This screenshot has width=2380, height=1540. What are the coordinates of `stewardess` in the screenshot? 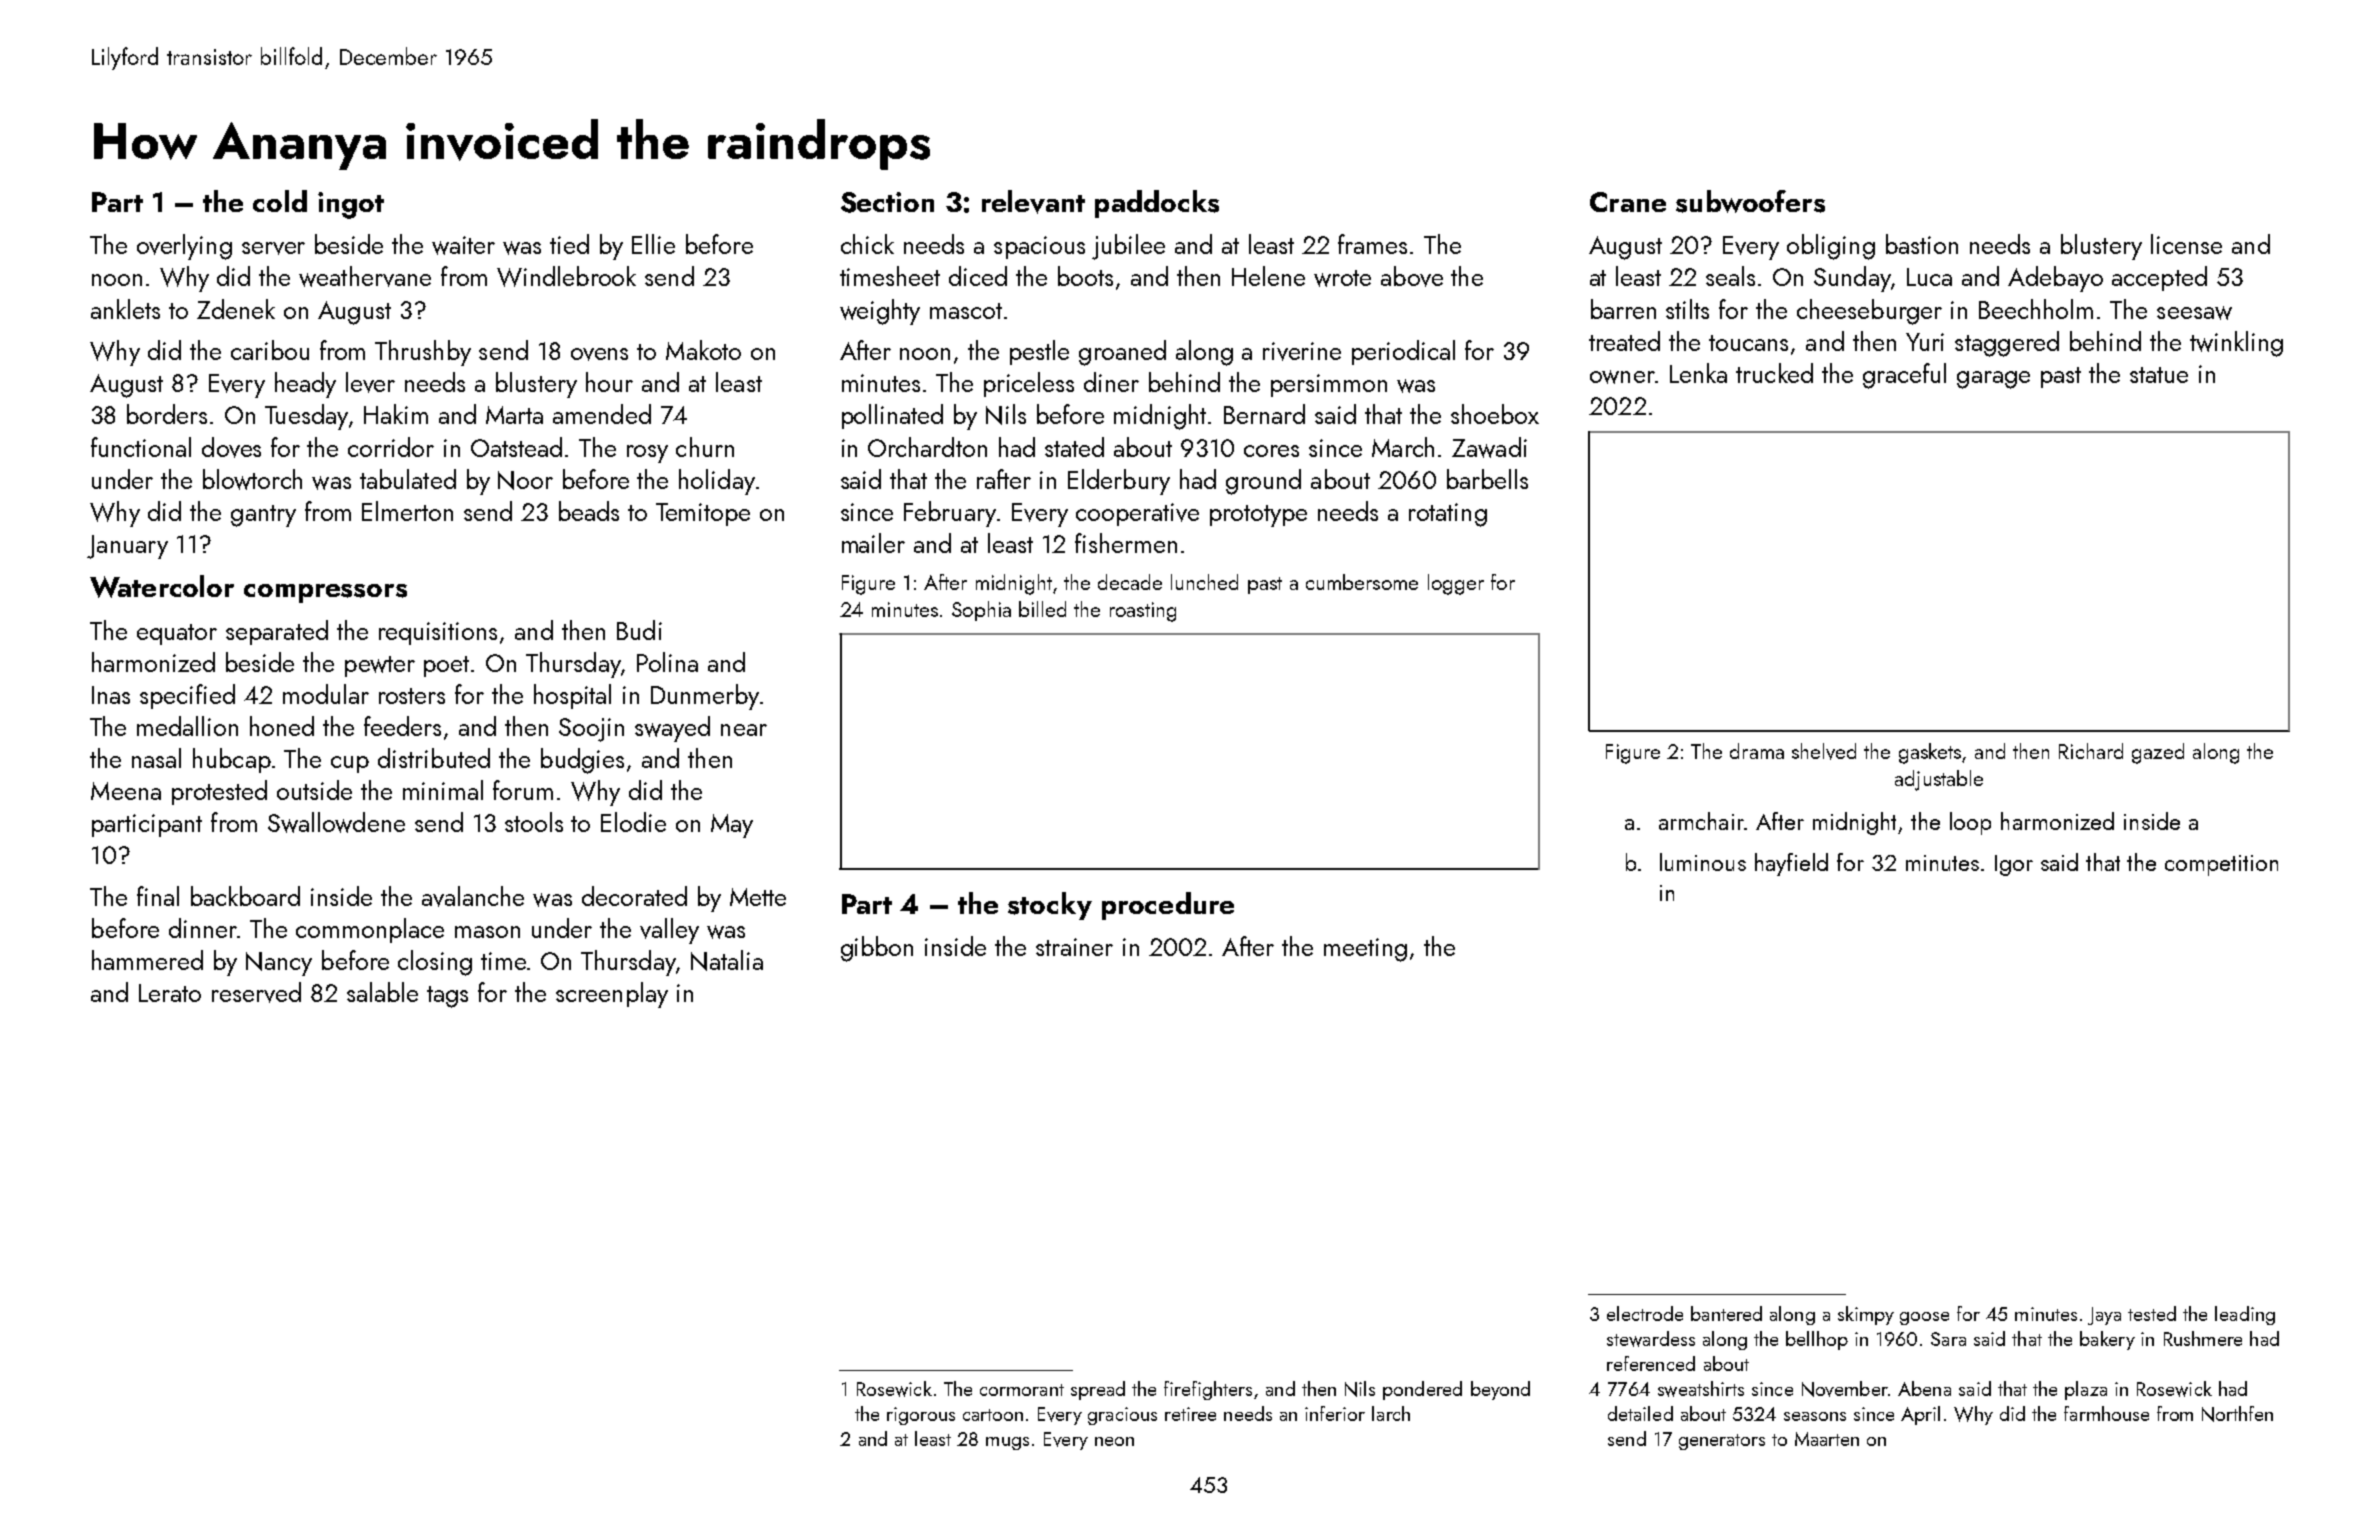 It's located at (1651, 1339).
